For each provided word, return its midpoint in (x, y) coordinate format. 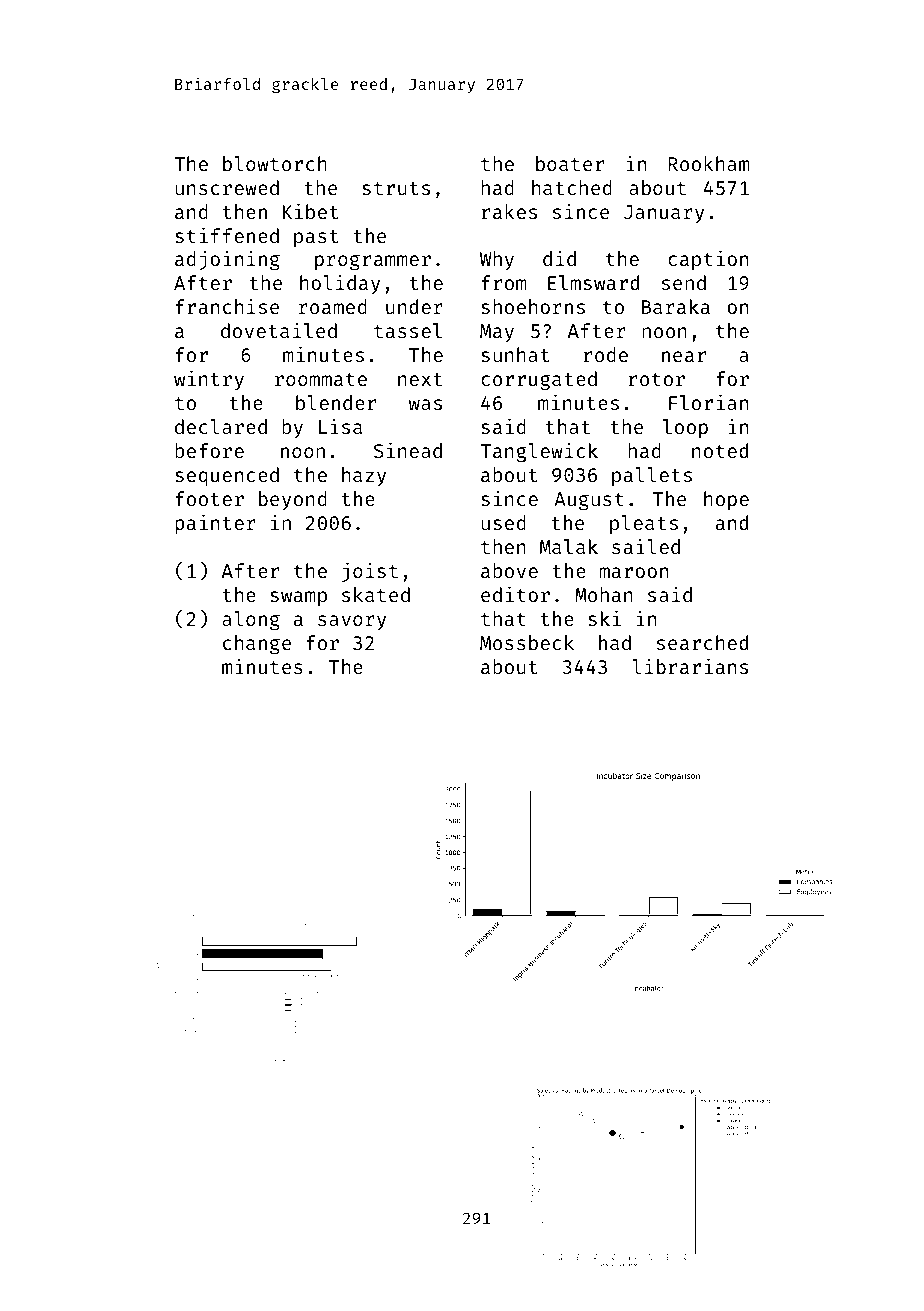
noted (720, 450)
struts (396, 188)
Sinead (408, 450)
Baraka (676, 306)
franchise (227, 306)
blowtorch (275, 163)
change (257, 644)
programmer (373, 262)
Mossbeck (527, 642)
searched (702, 642)
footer (209, 498)
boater (570, 163)
